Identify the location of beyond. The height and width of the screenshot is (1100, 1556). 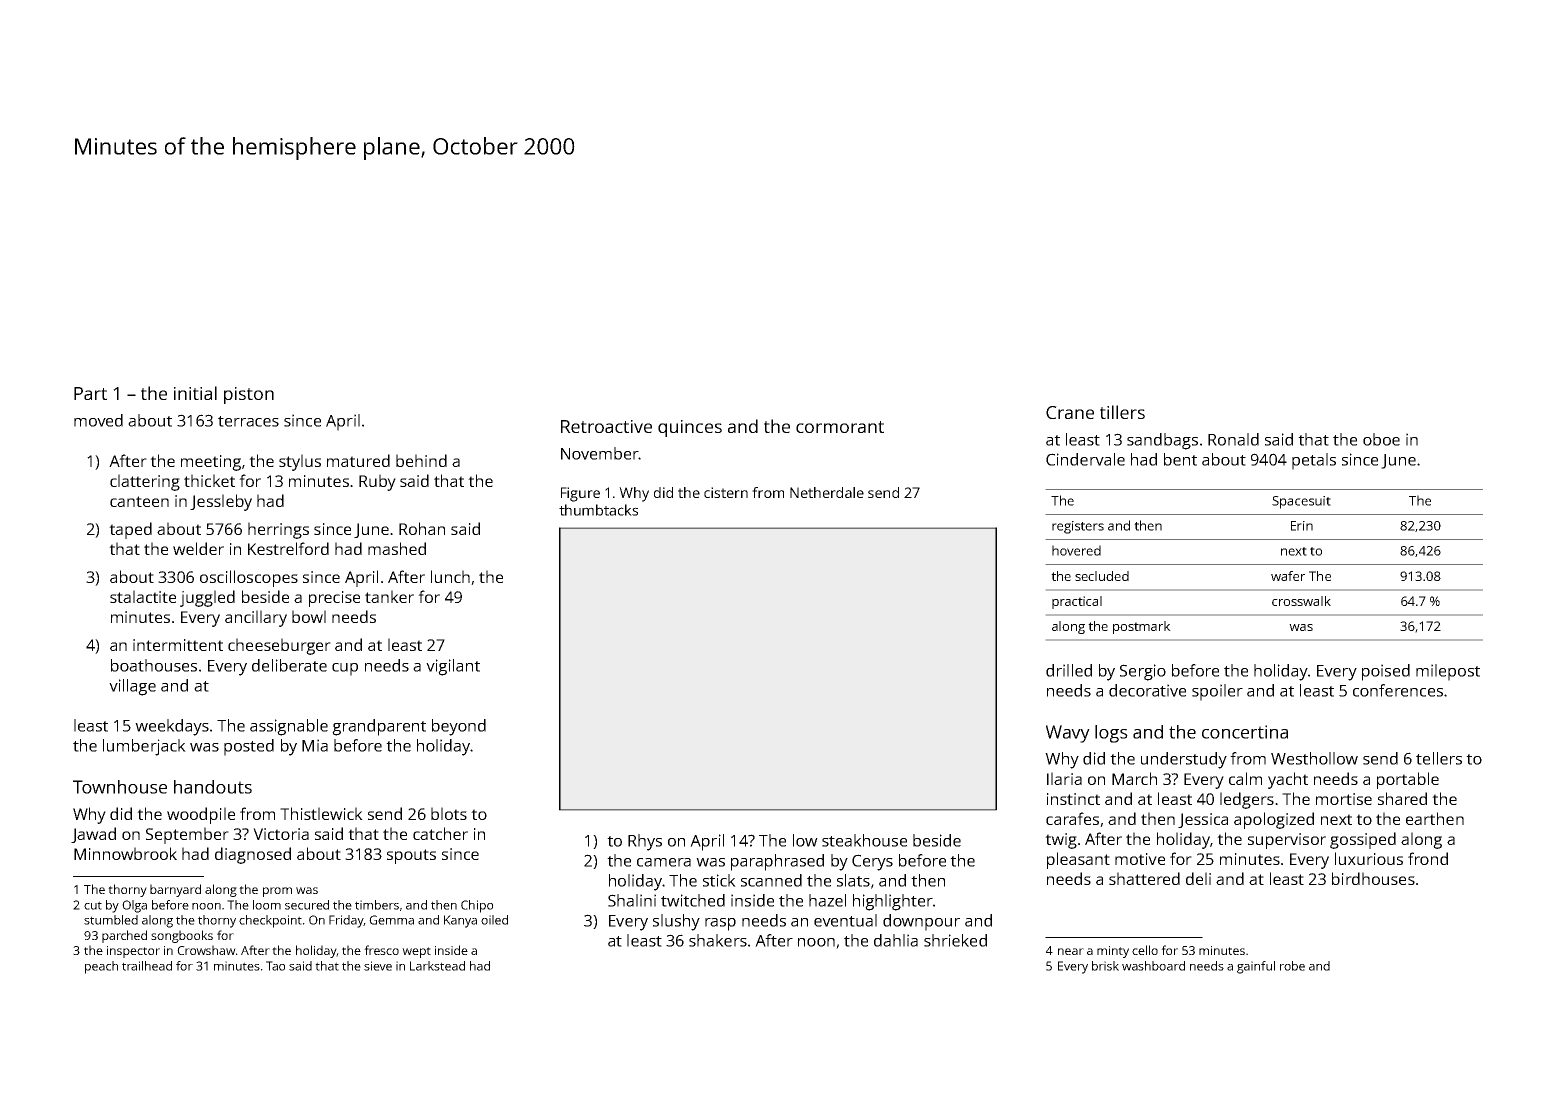
(459, 727).
